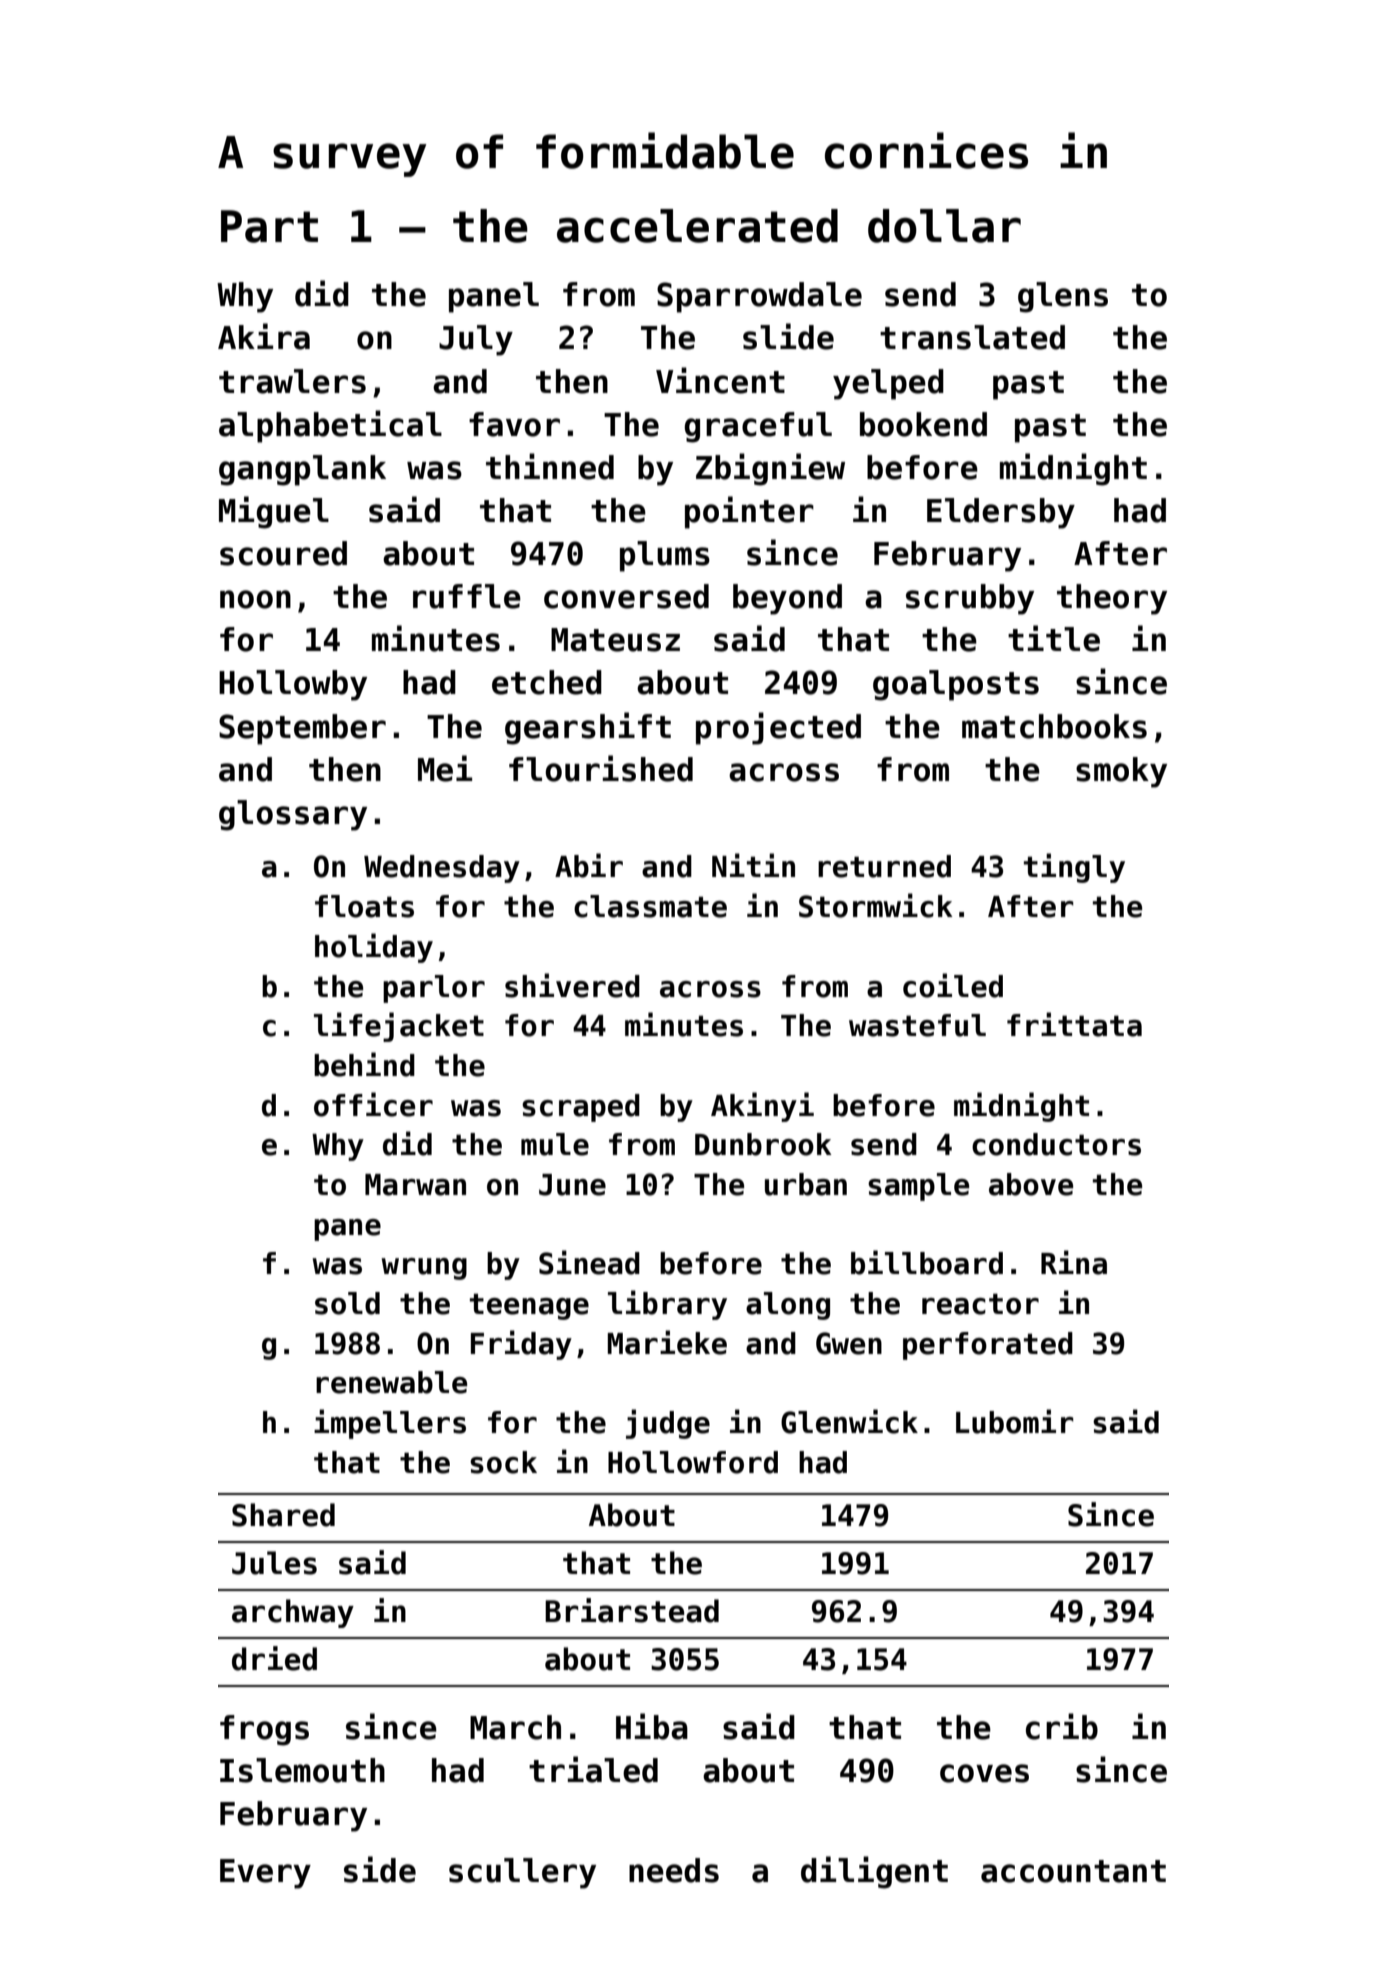 The width and height of the image is (1386, 1969). What do you see at coordinates (674, 1870) in the image?
I see `needs` at bounding box center [674, 1870].
